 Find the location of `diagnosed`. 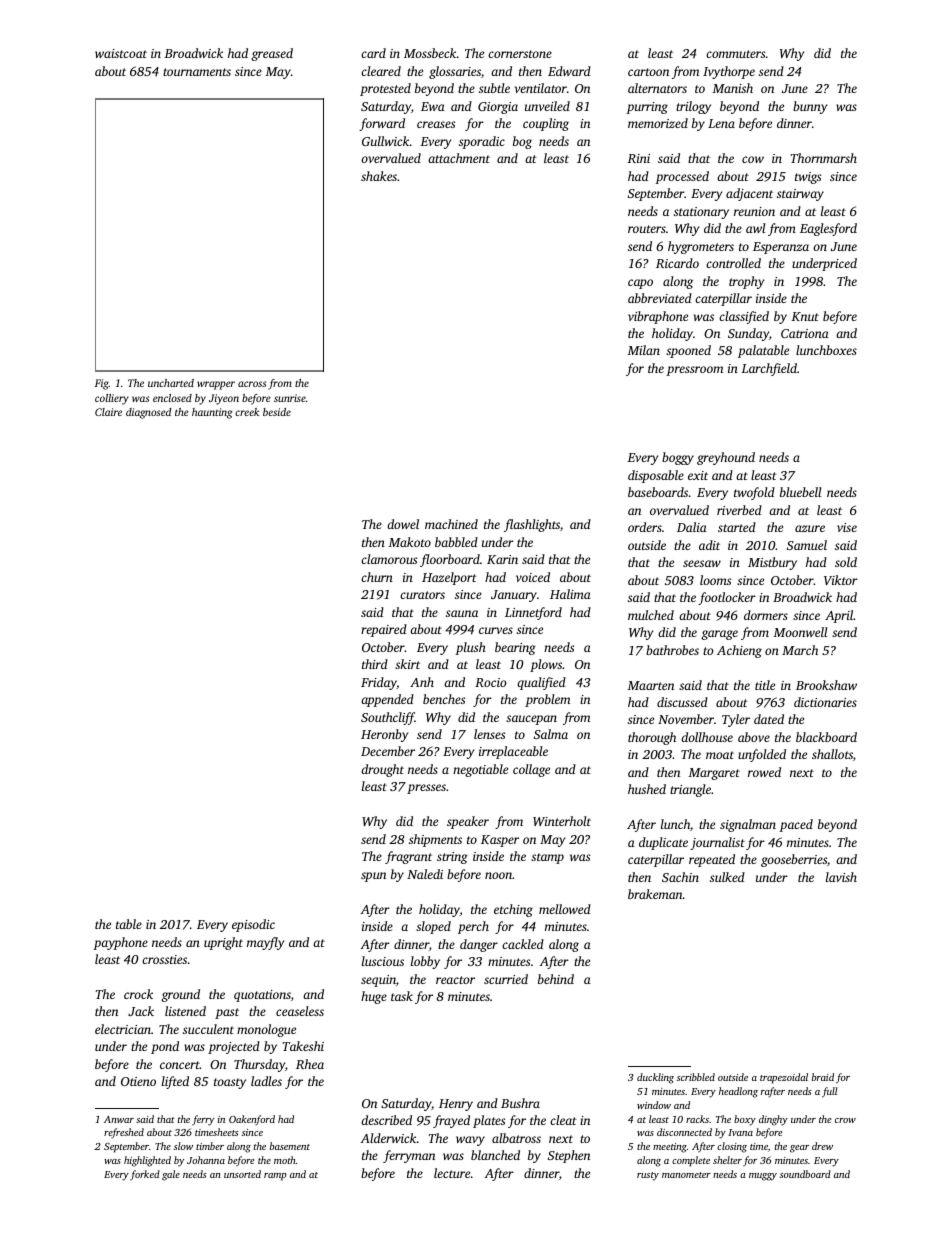

diagnosed is located at coordinates (149, 413).
